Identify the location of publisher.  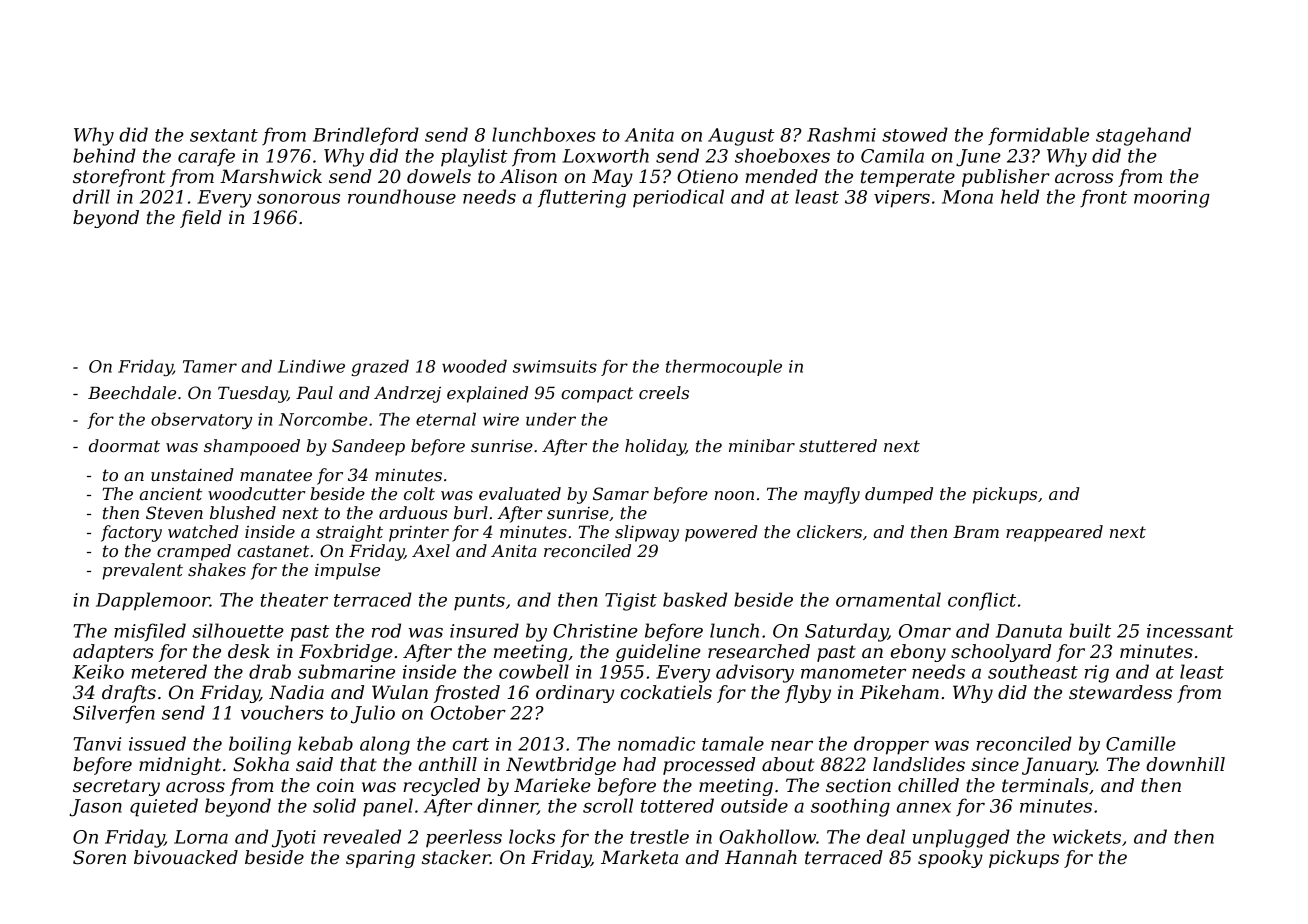
(1006, 178).
